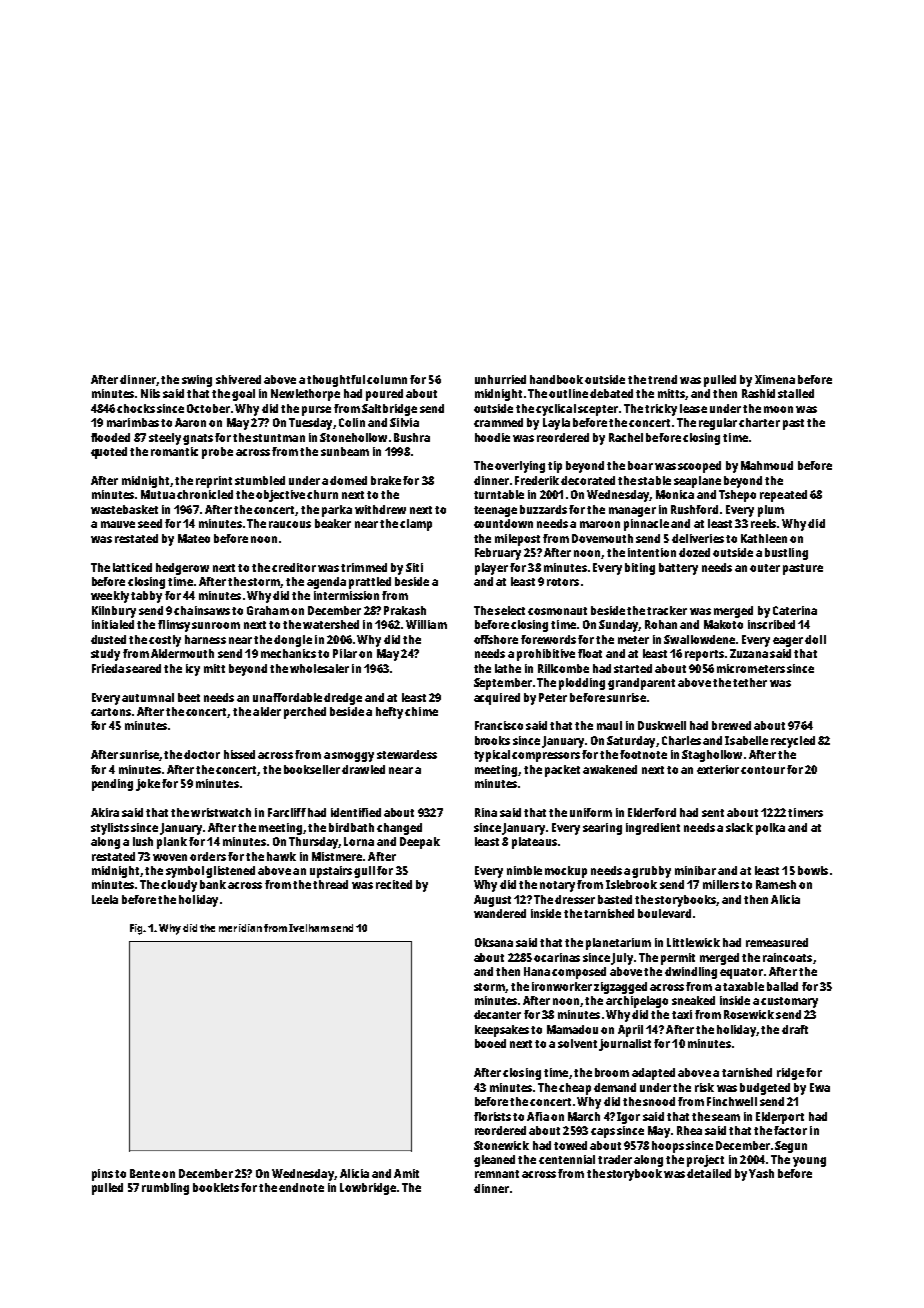  I want to click on outer, so click(765, 568).
